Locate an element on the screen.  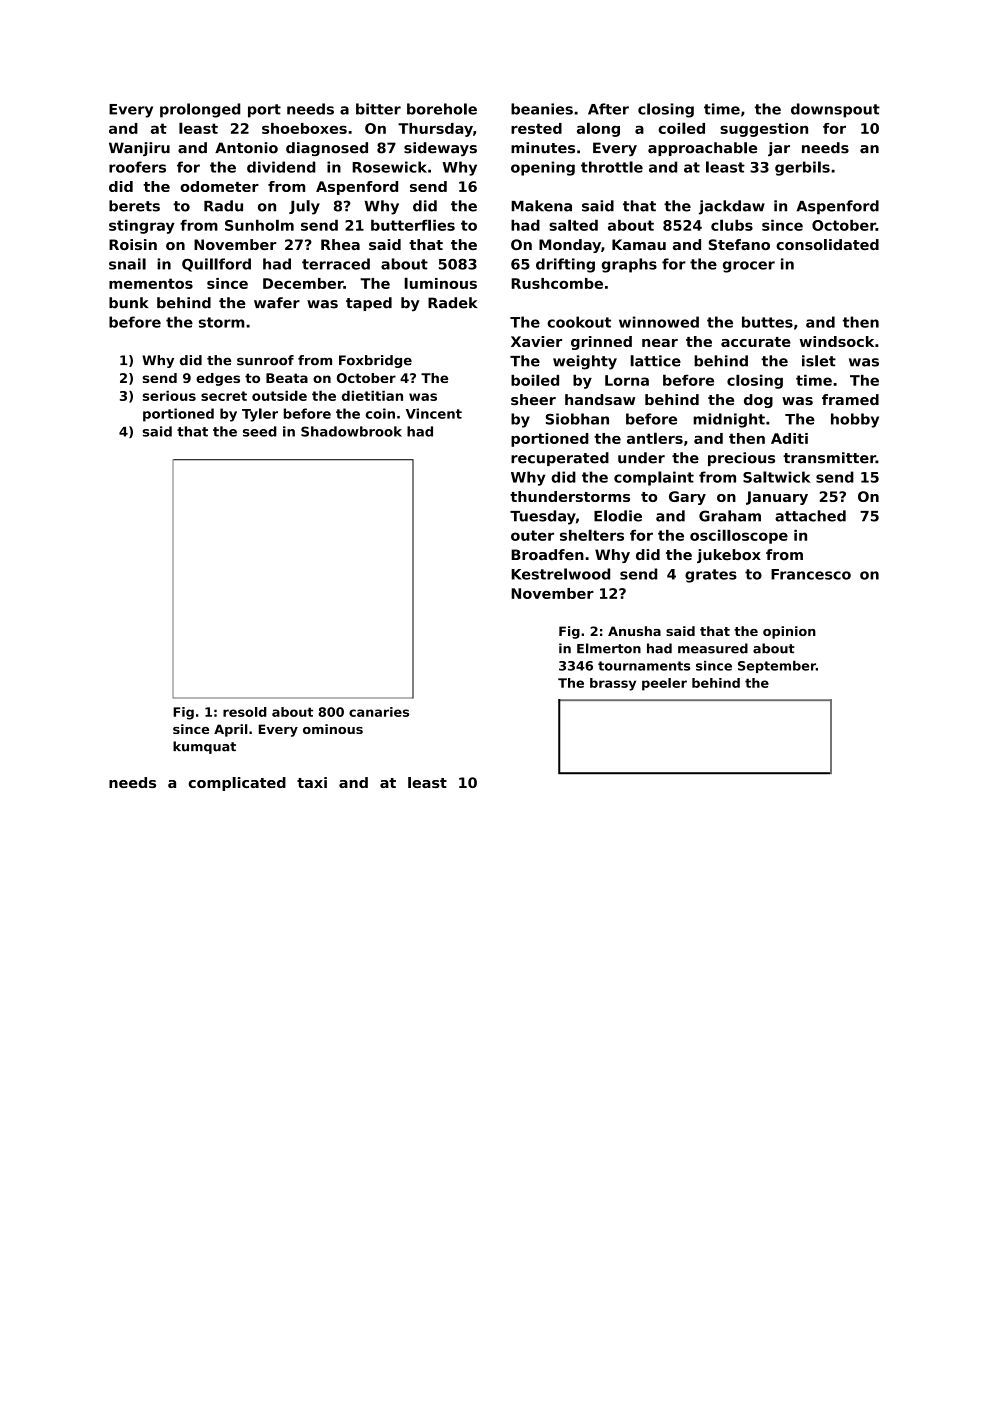
complicated is located at coordinates (237, 784).
